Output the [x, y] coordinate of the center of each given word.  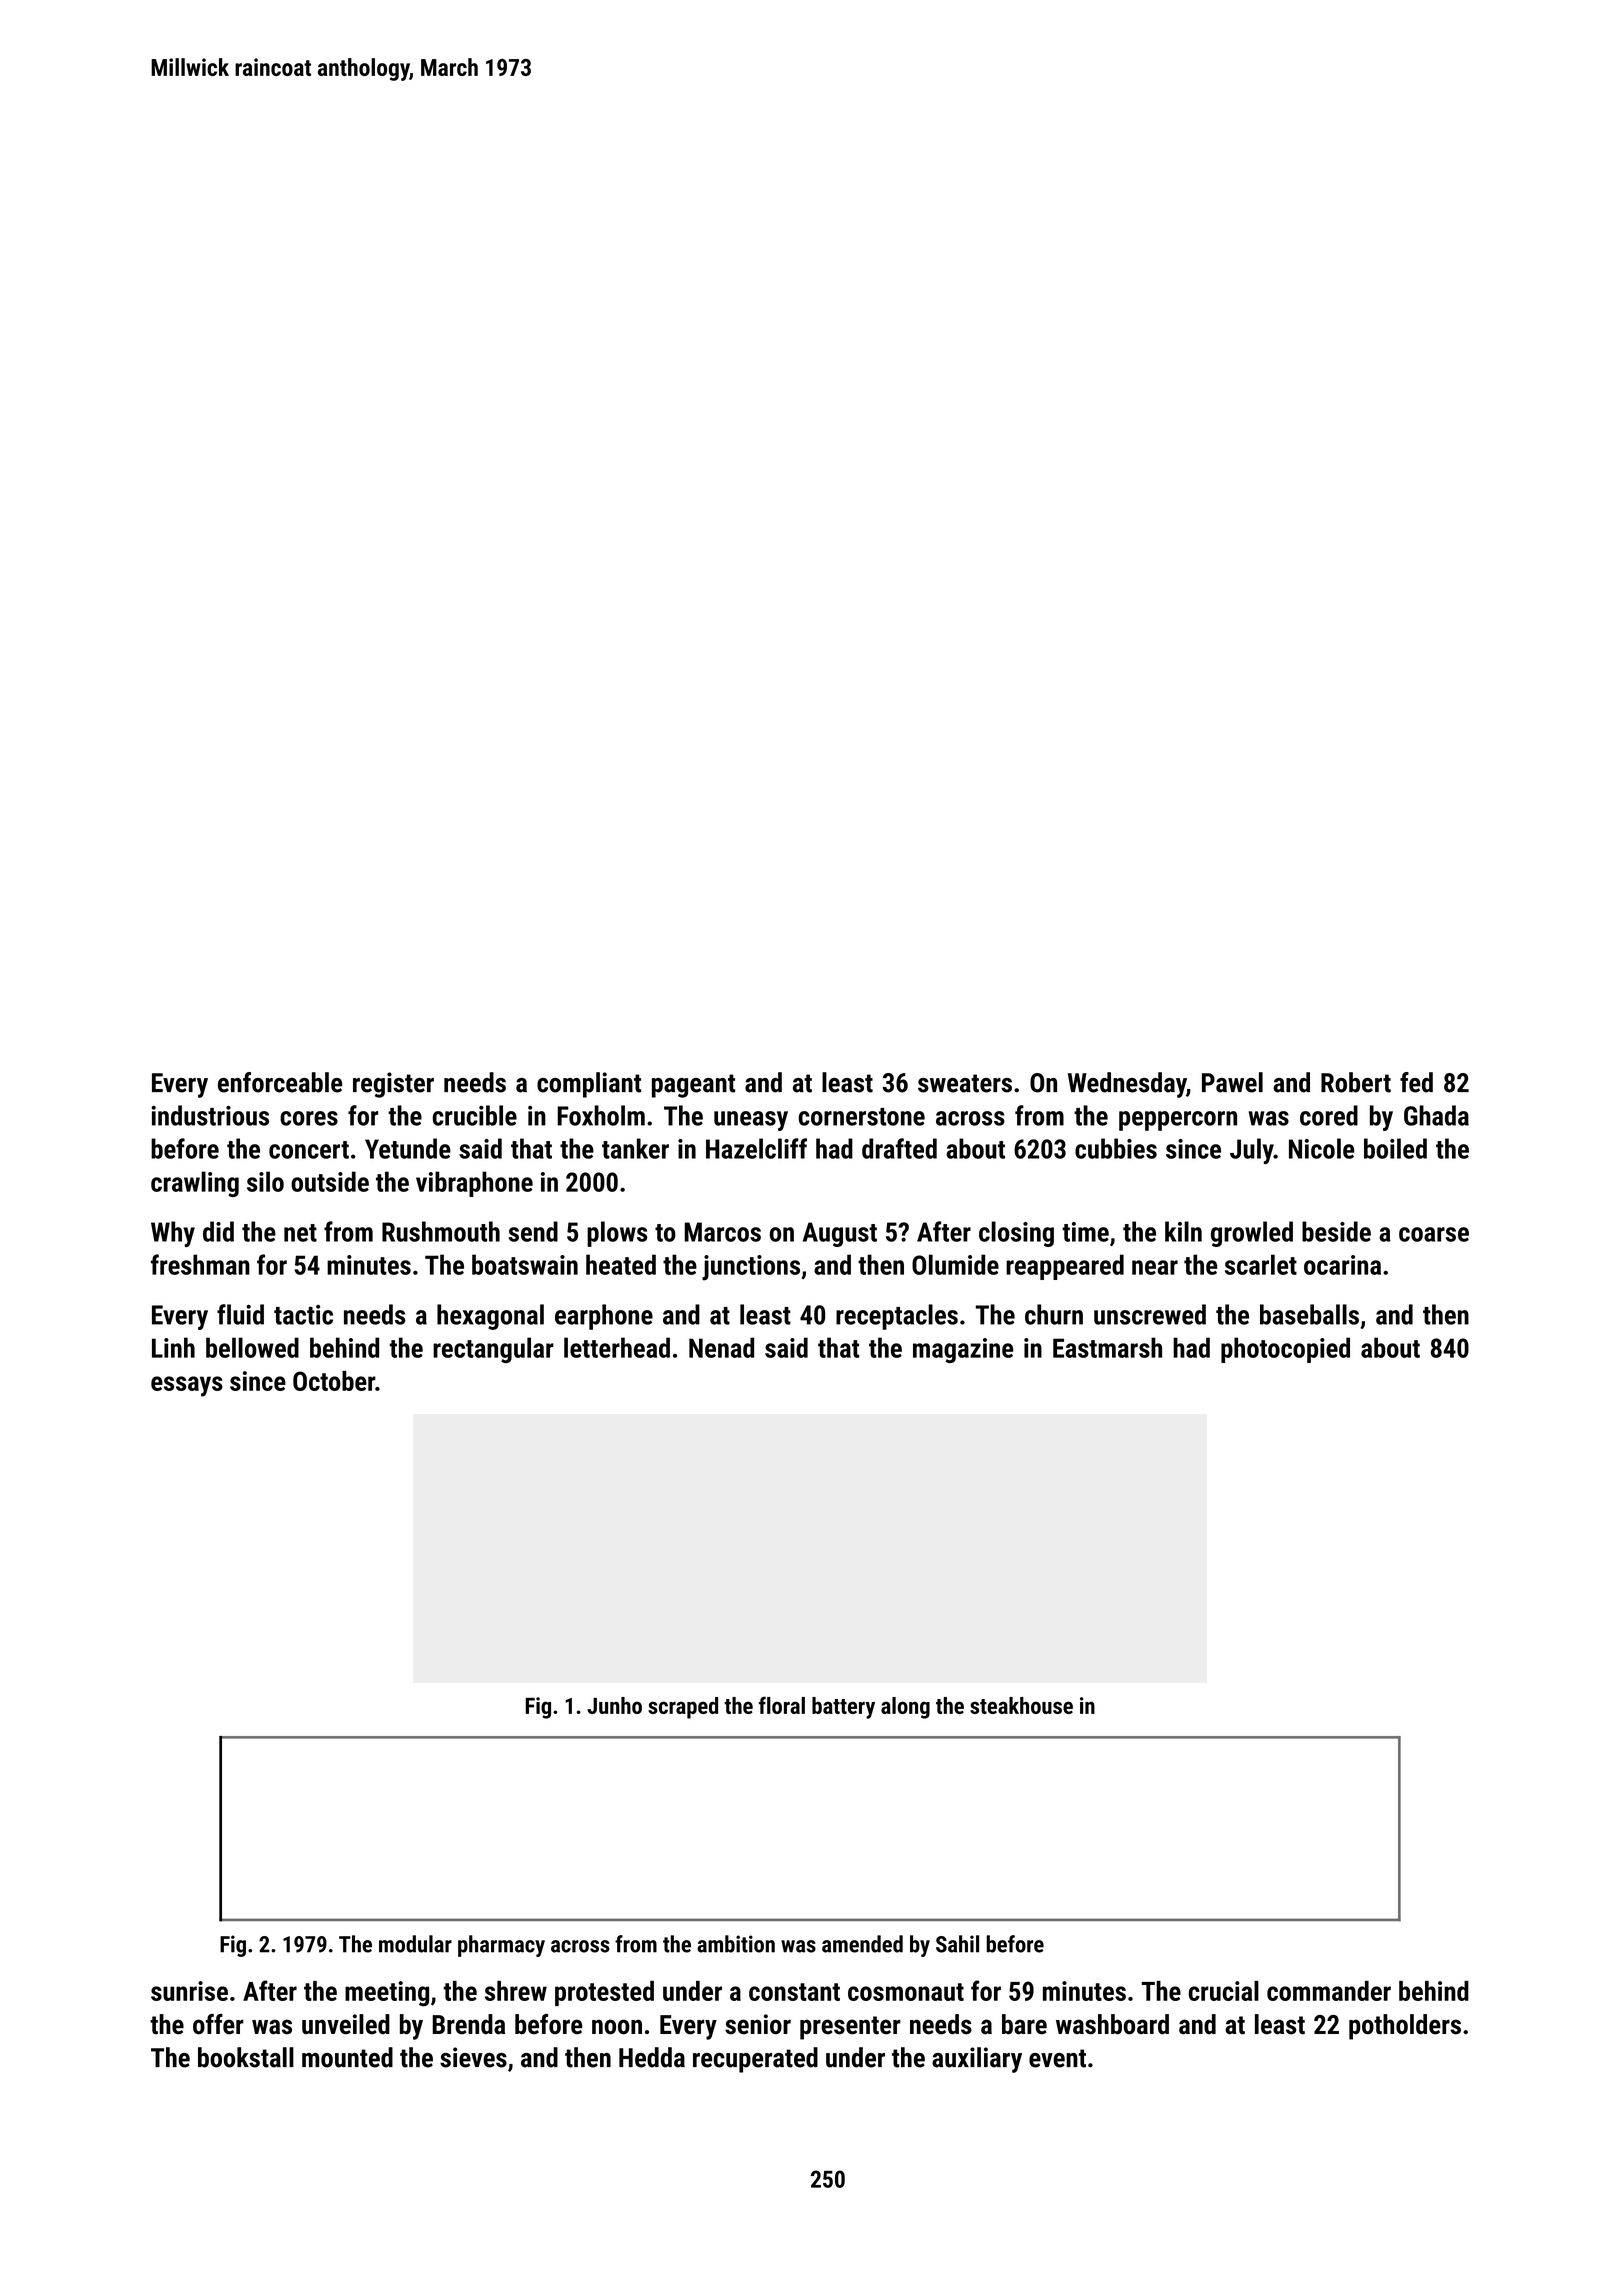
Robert [1356, 1082]
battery [843, 1708]
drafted [899, 1148]
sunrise [189, 1991]
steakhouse [1021, 1705]
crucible [475, 1115]
